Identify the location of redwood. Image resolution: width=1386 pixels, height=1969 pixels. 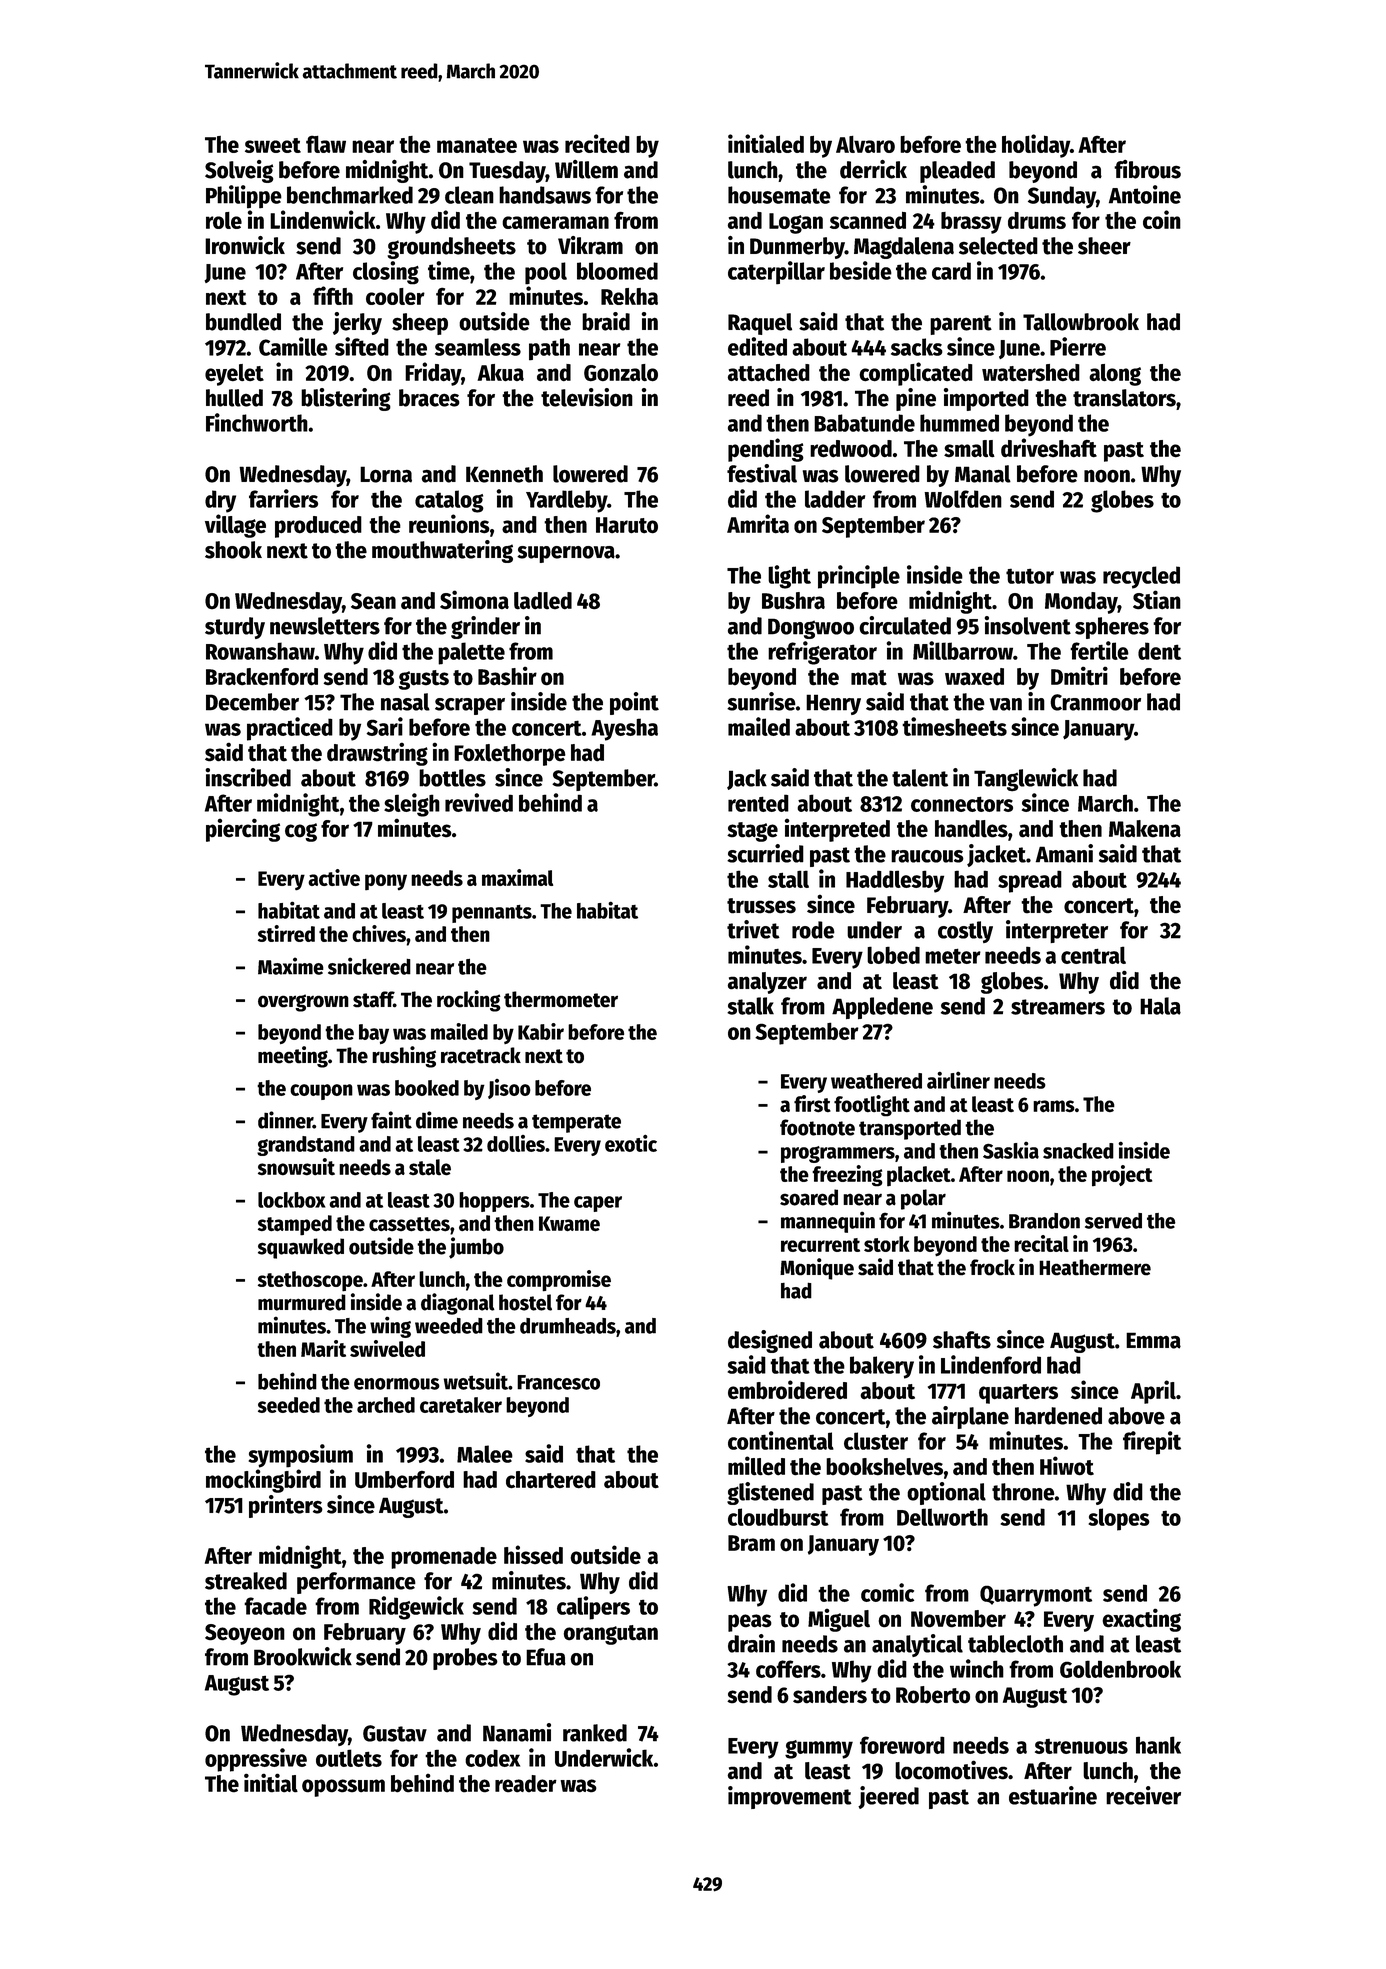
(851, 449).
